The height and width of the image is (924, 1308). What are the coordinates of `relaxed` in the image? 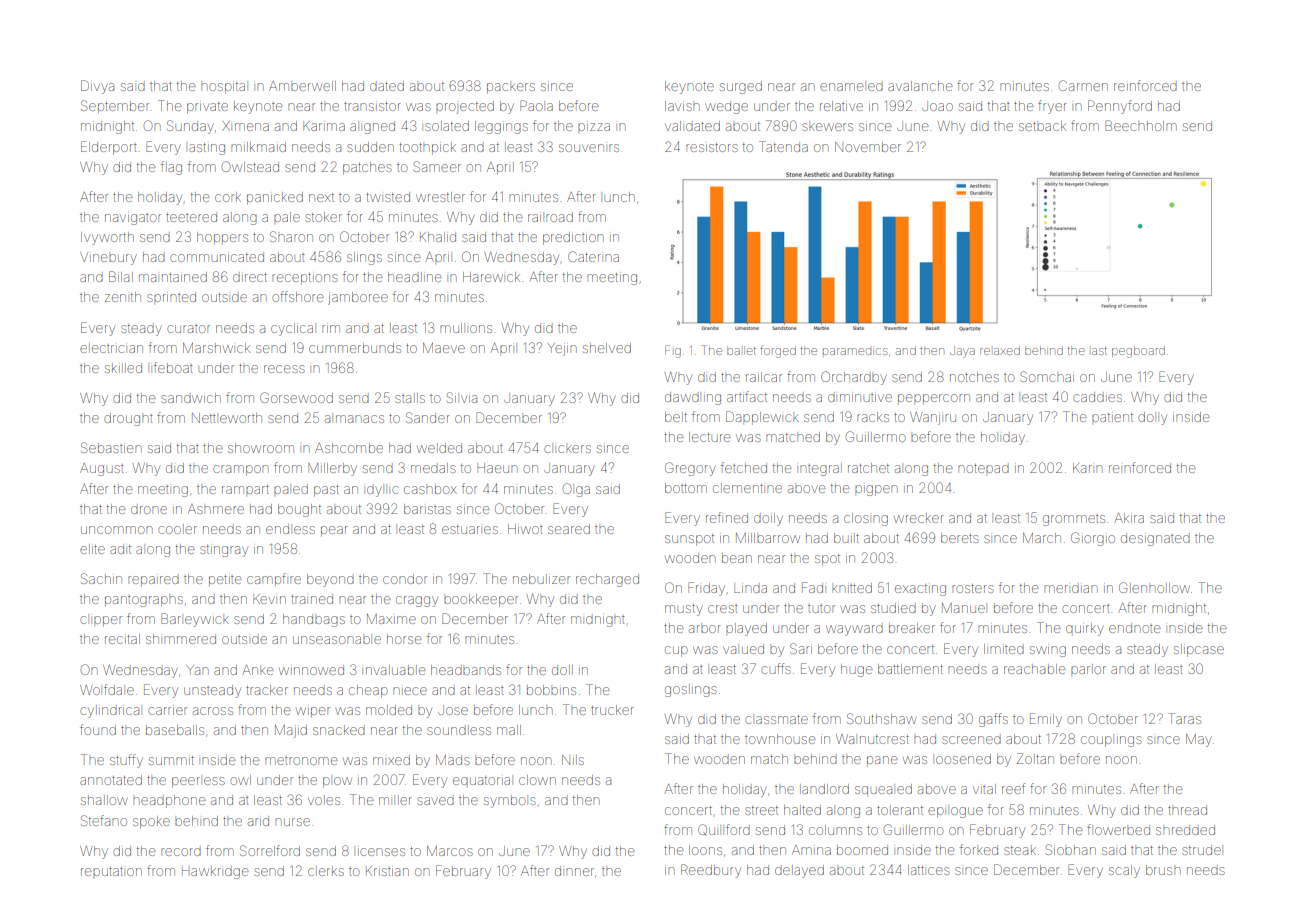 It's located at (1000, 350).
